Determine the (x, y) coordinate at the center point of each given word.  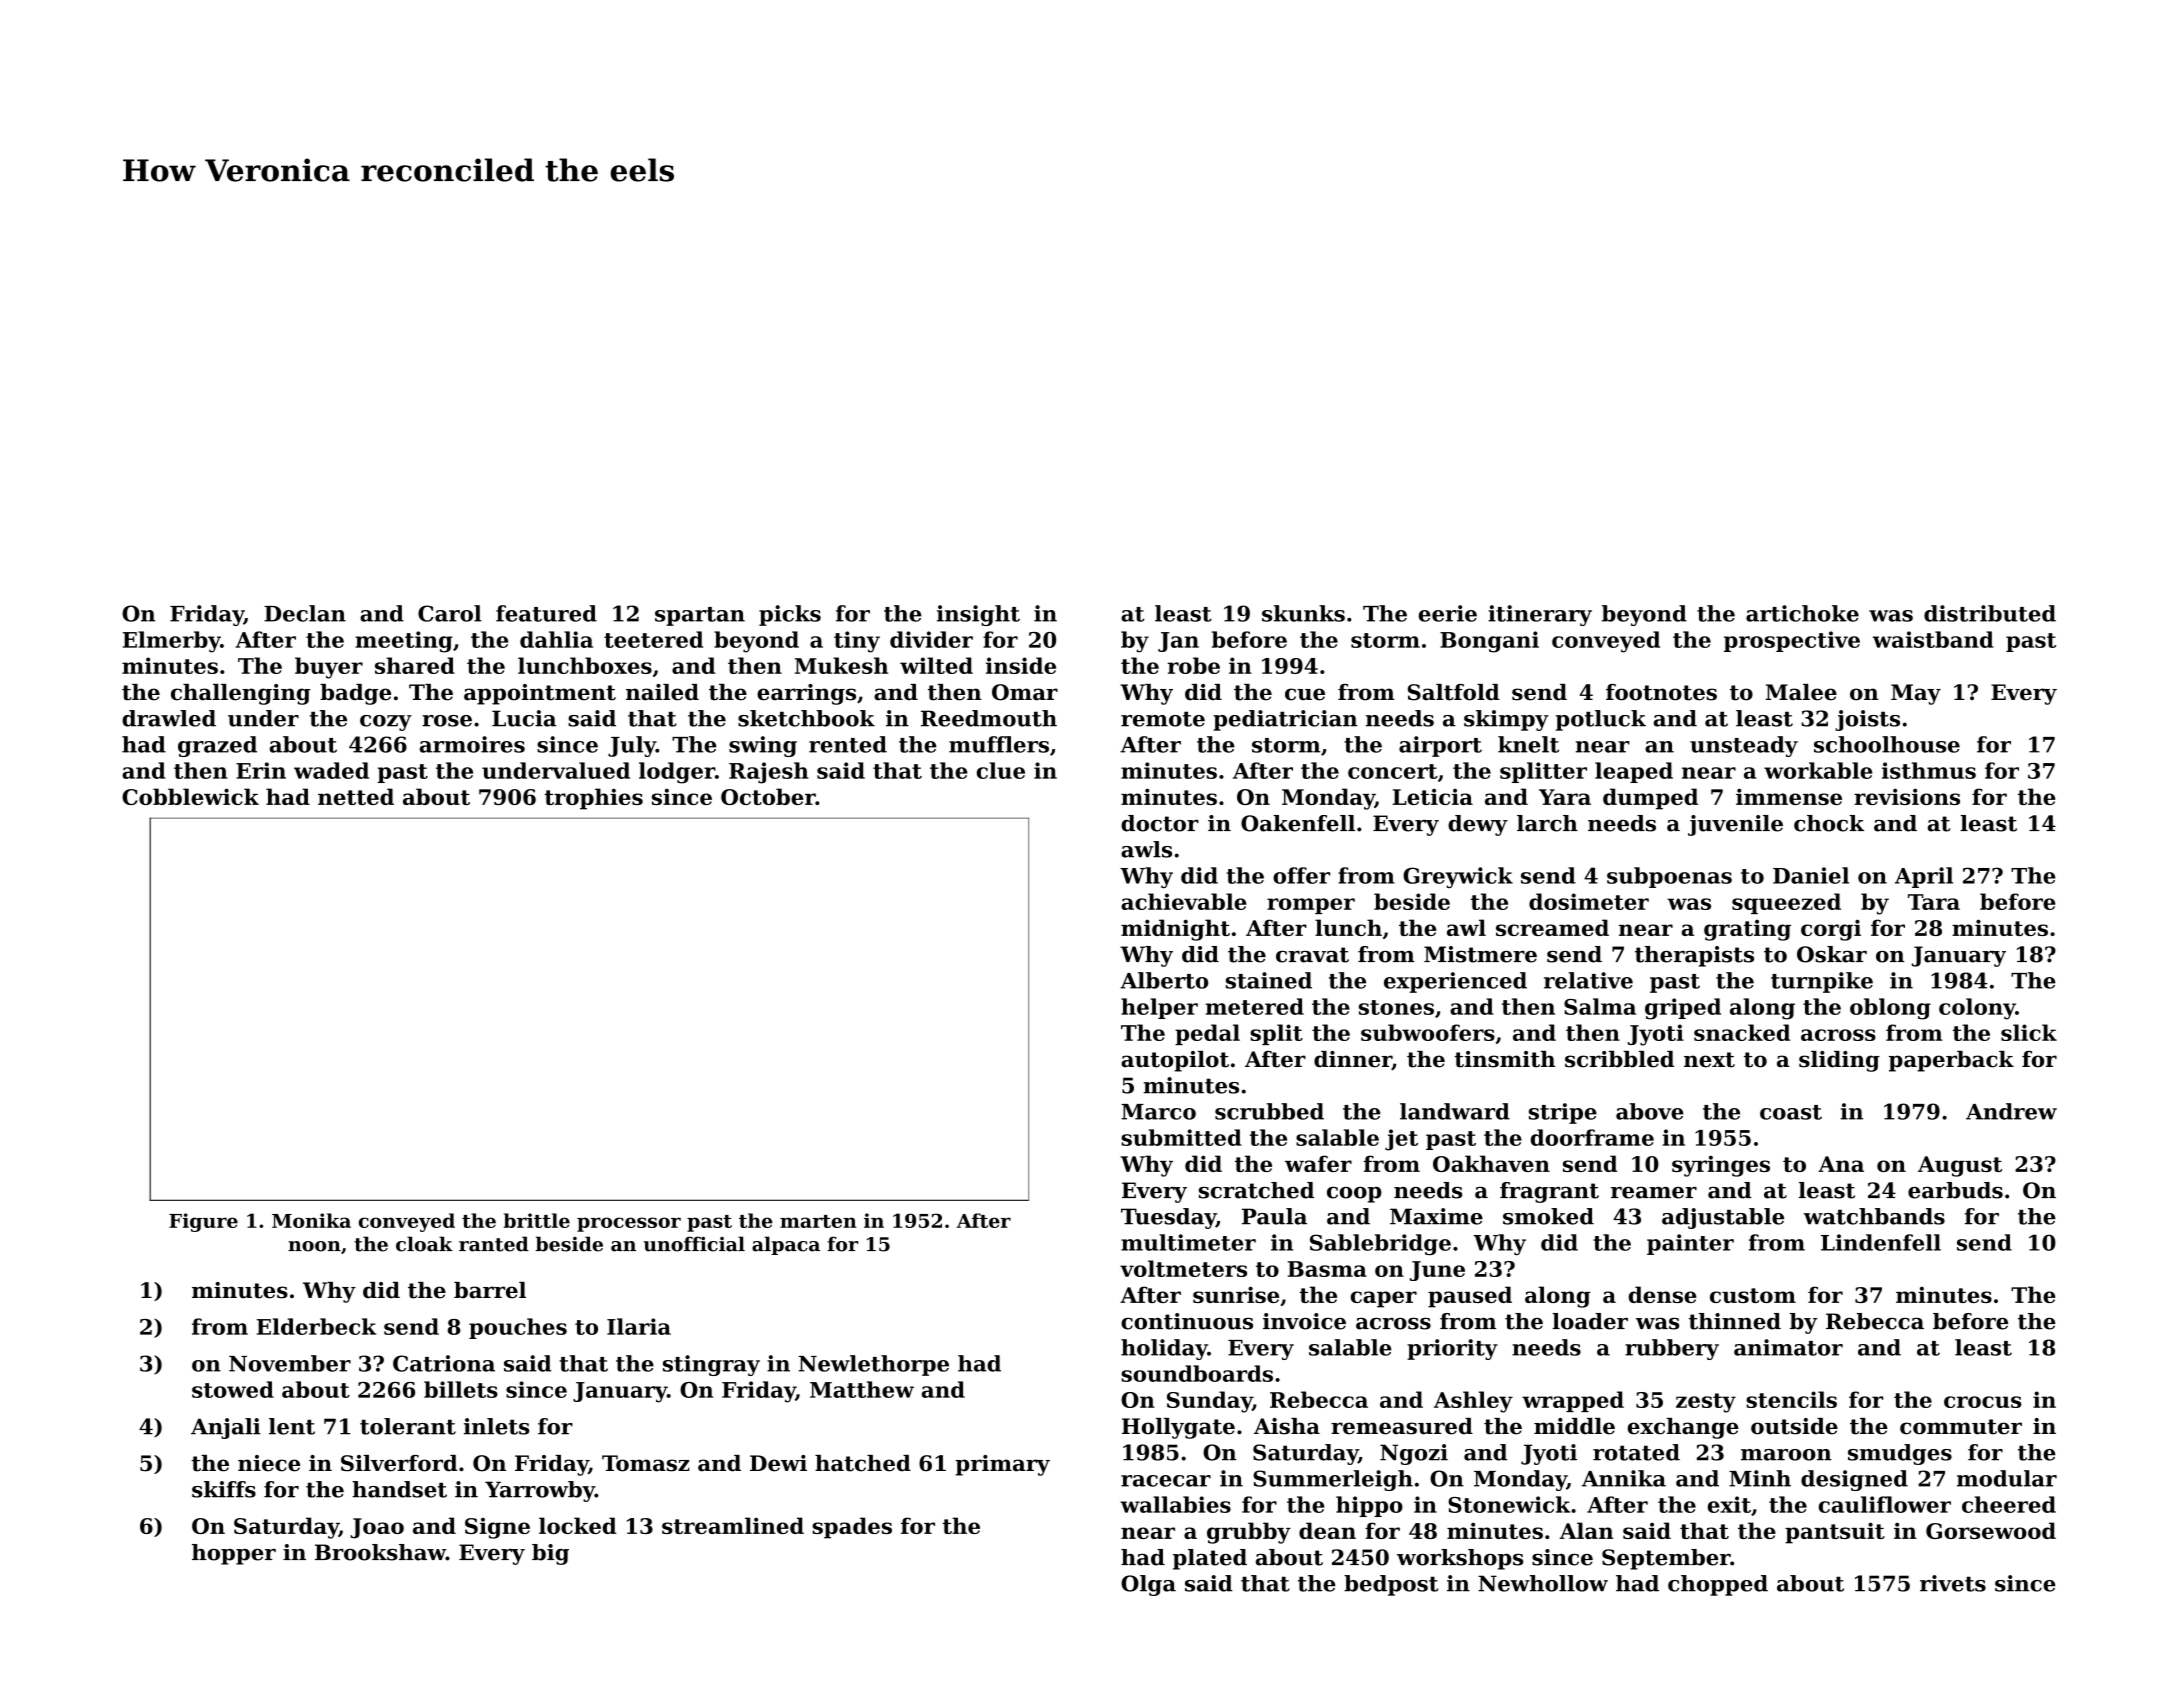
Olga (1148, 1585)
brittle (537, 1220)
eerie (1448, 613)
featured (546, 613)
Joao (377, 1528)
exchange (1683, 1428)
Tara (1934, 902)
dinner (1353, 1060)
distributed (1990, 613)
